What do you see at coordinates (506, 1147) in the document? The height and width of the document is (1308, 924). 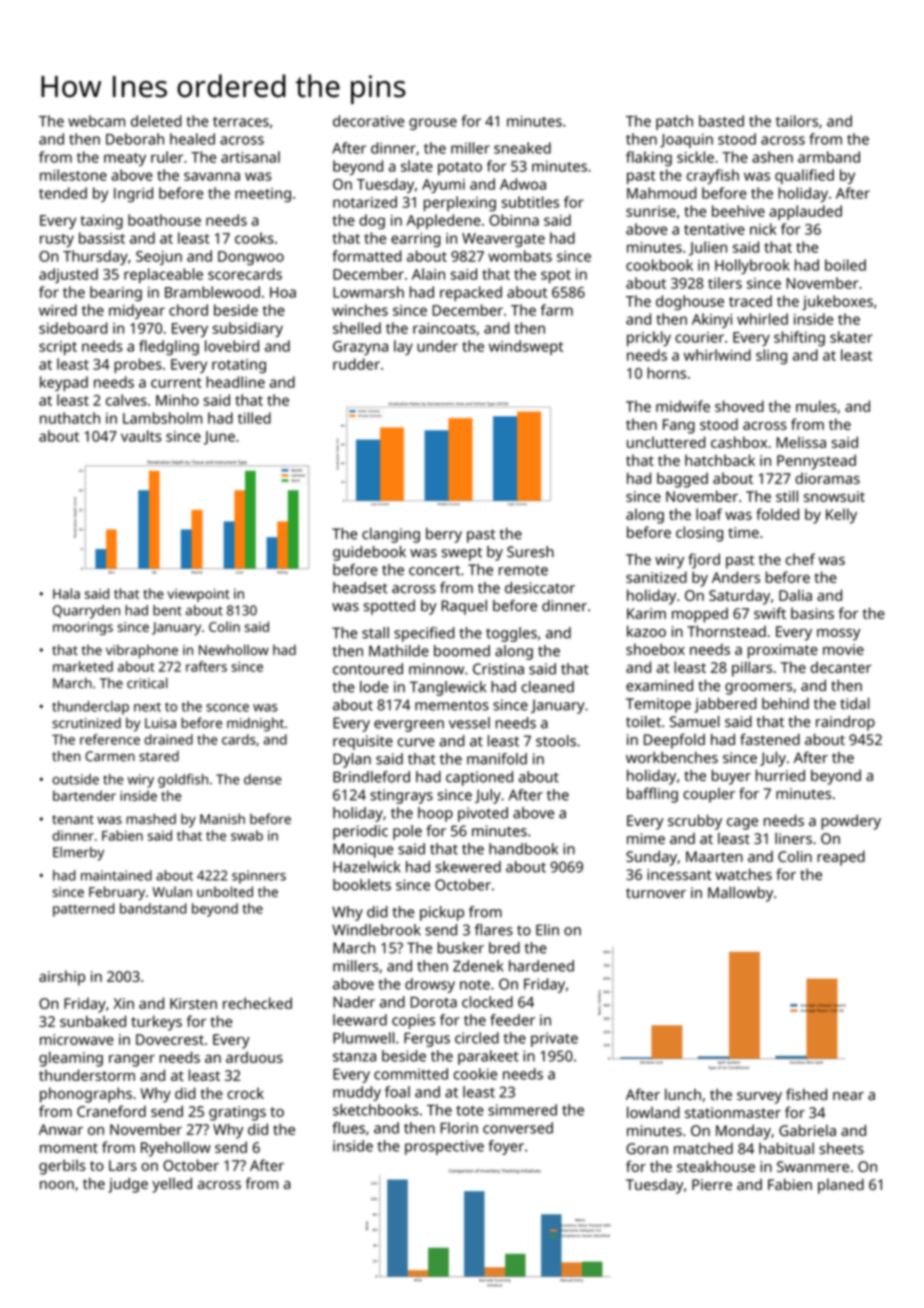 I see `foyer` at bounding box center [506, 1147].
